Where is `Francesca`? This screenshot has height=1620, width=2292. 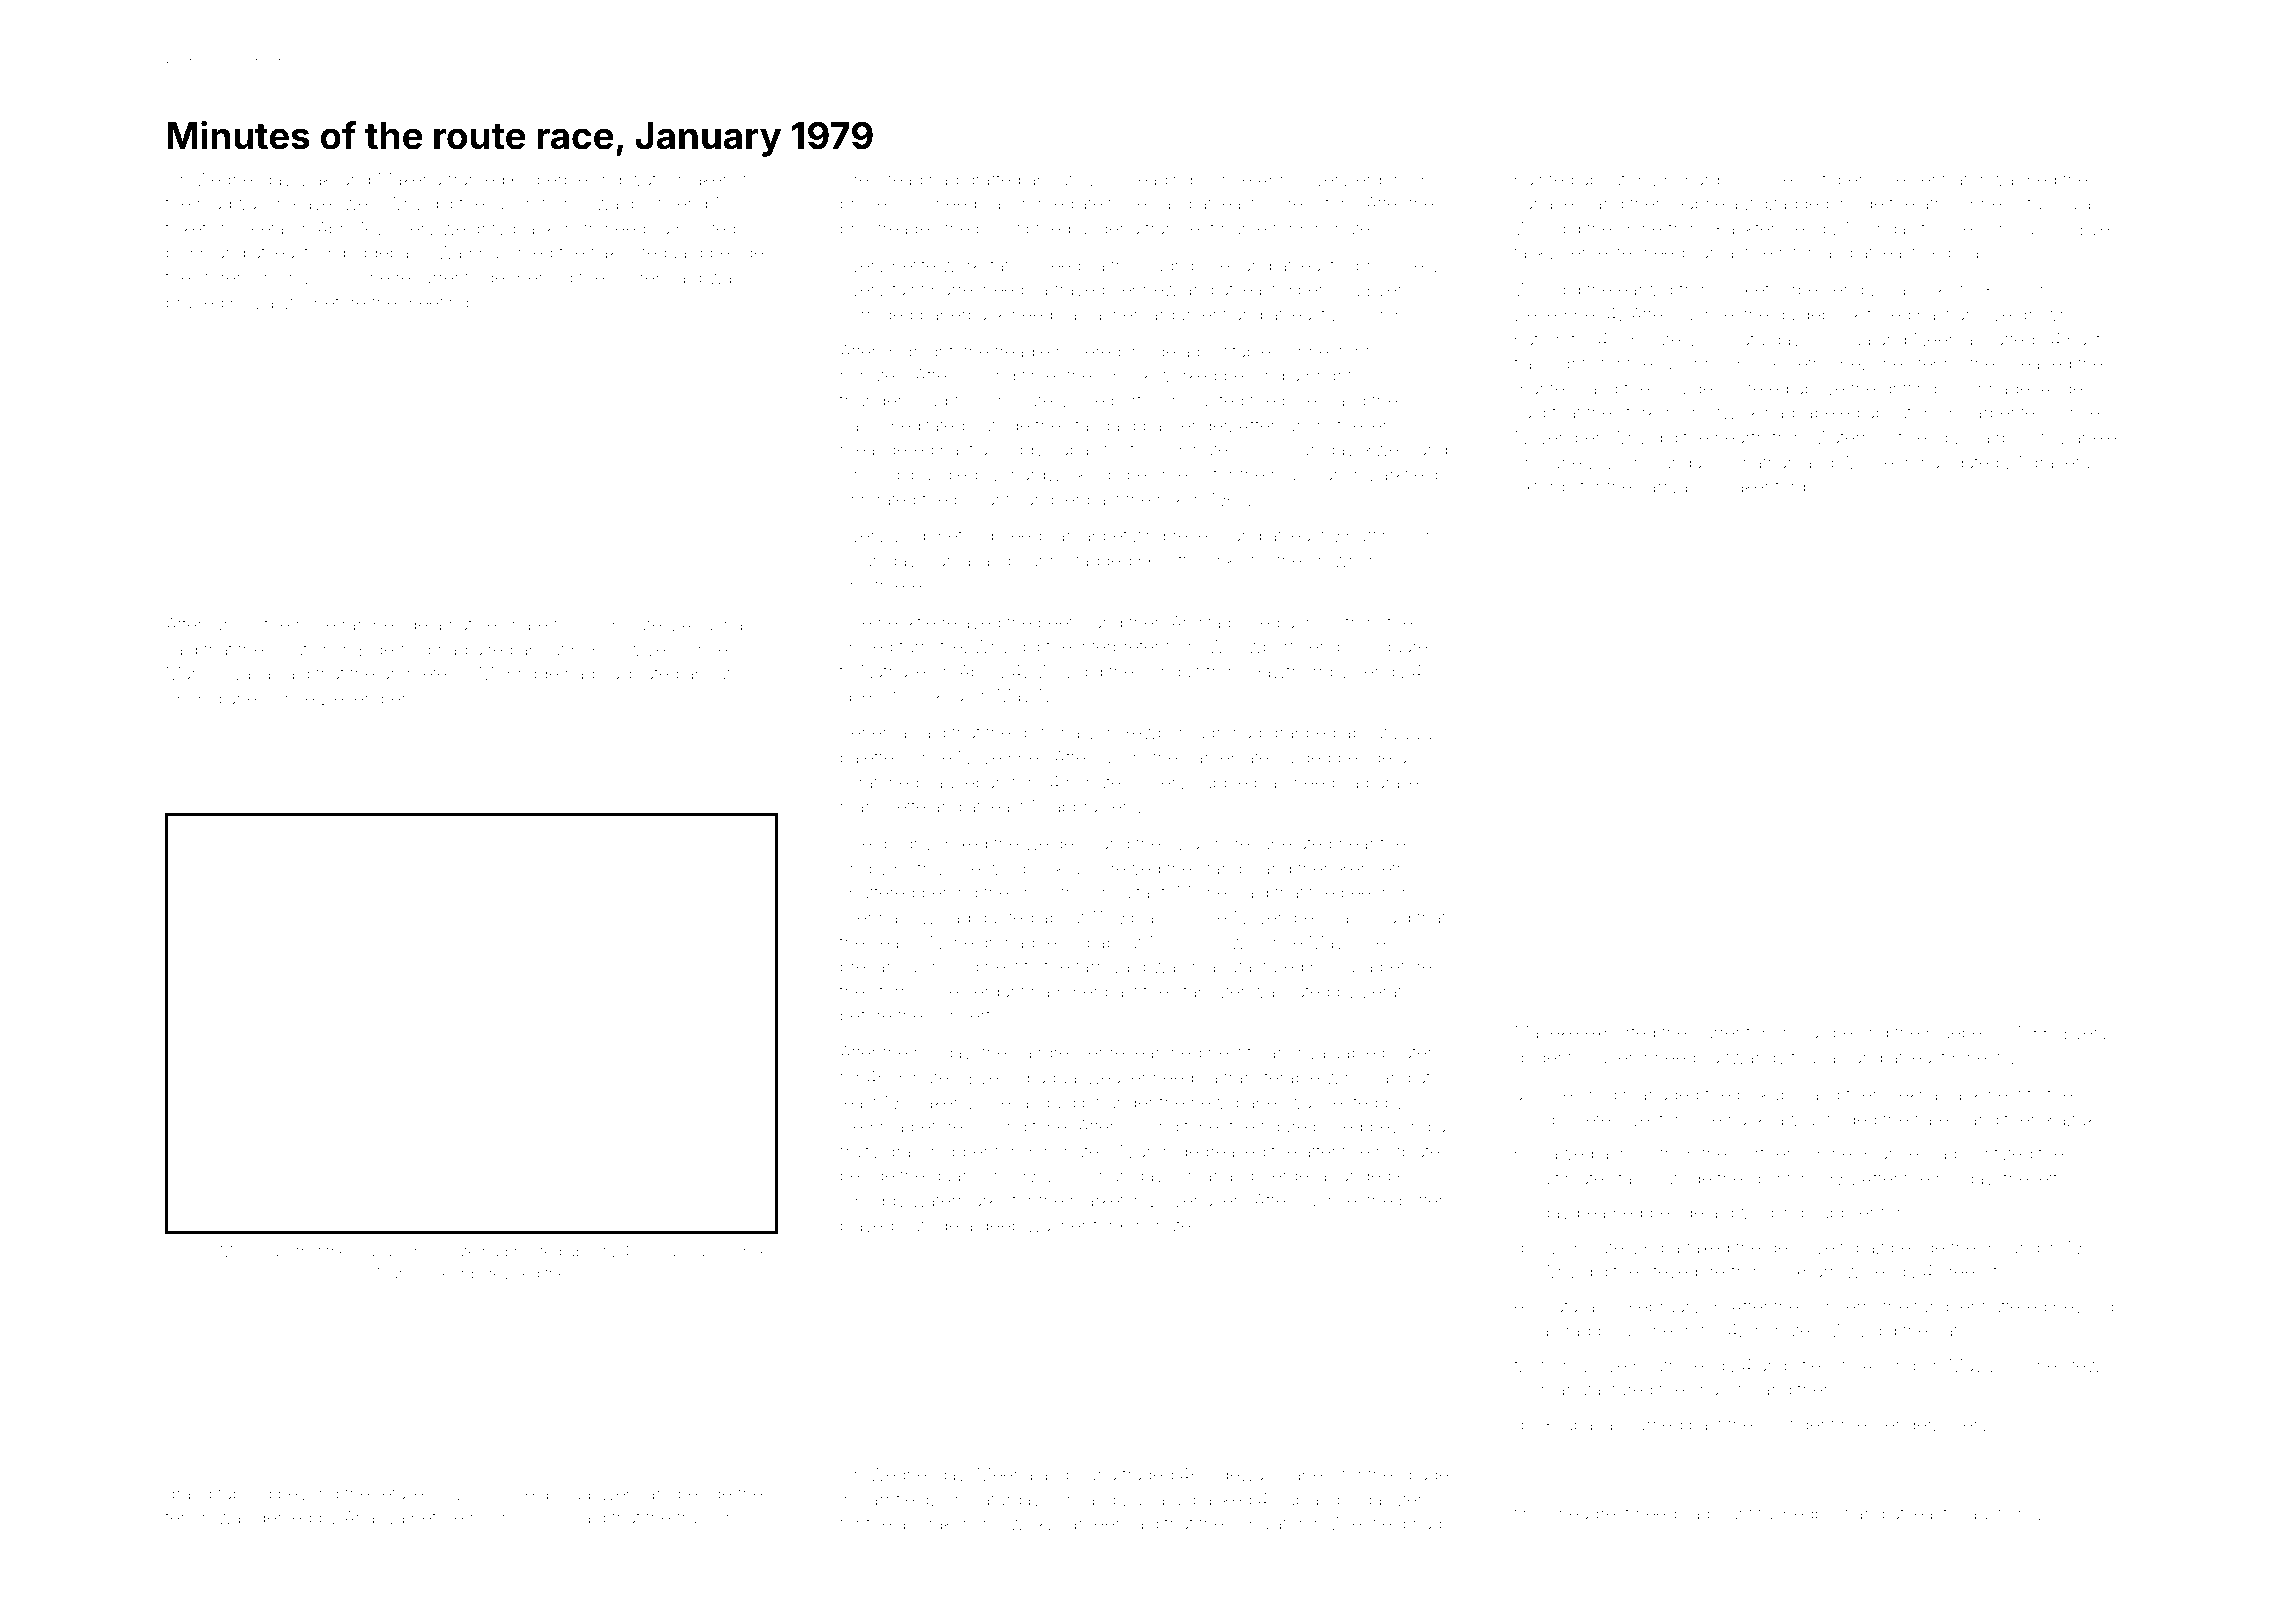 Francesca is located at coordinates (1905, 1153).
